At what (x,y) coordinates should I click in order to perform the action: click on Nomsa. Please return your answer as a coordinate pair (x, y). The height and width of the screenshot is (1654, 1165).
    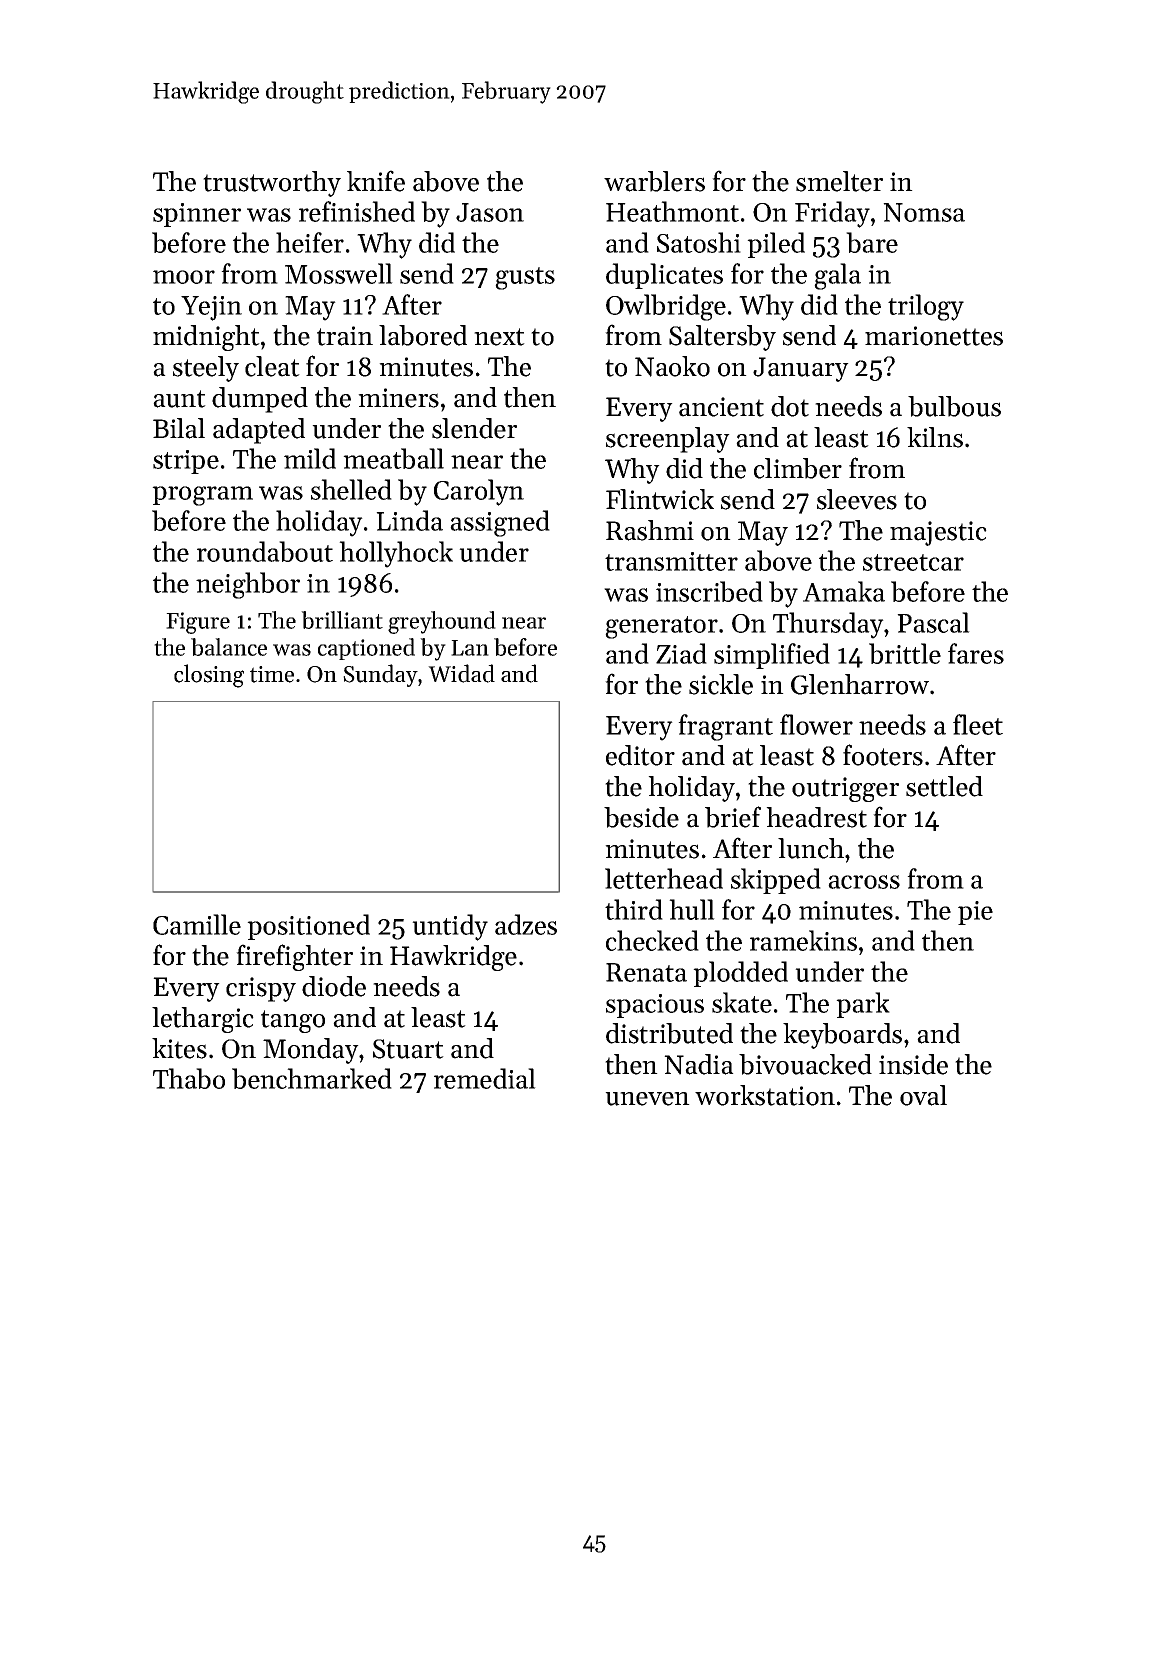
    Looking at the image, I should click on (924, 212).
